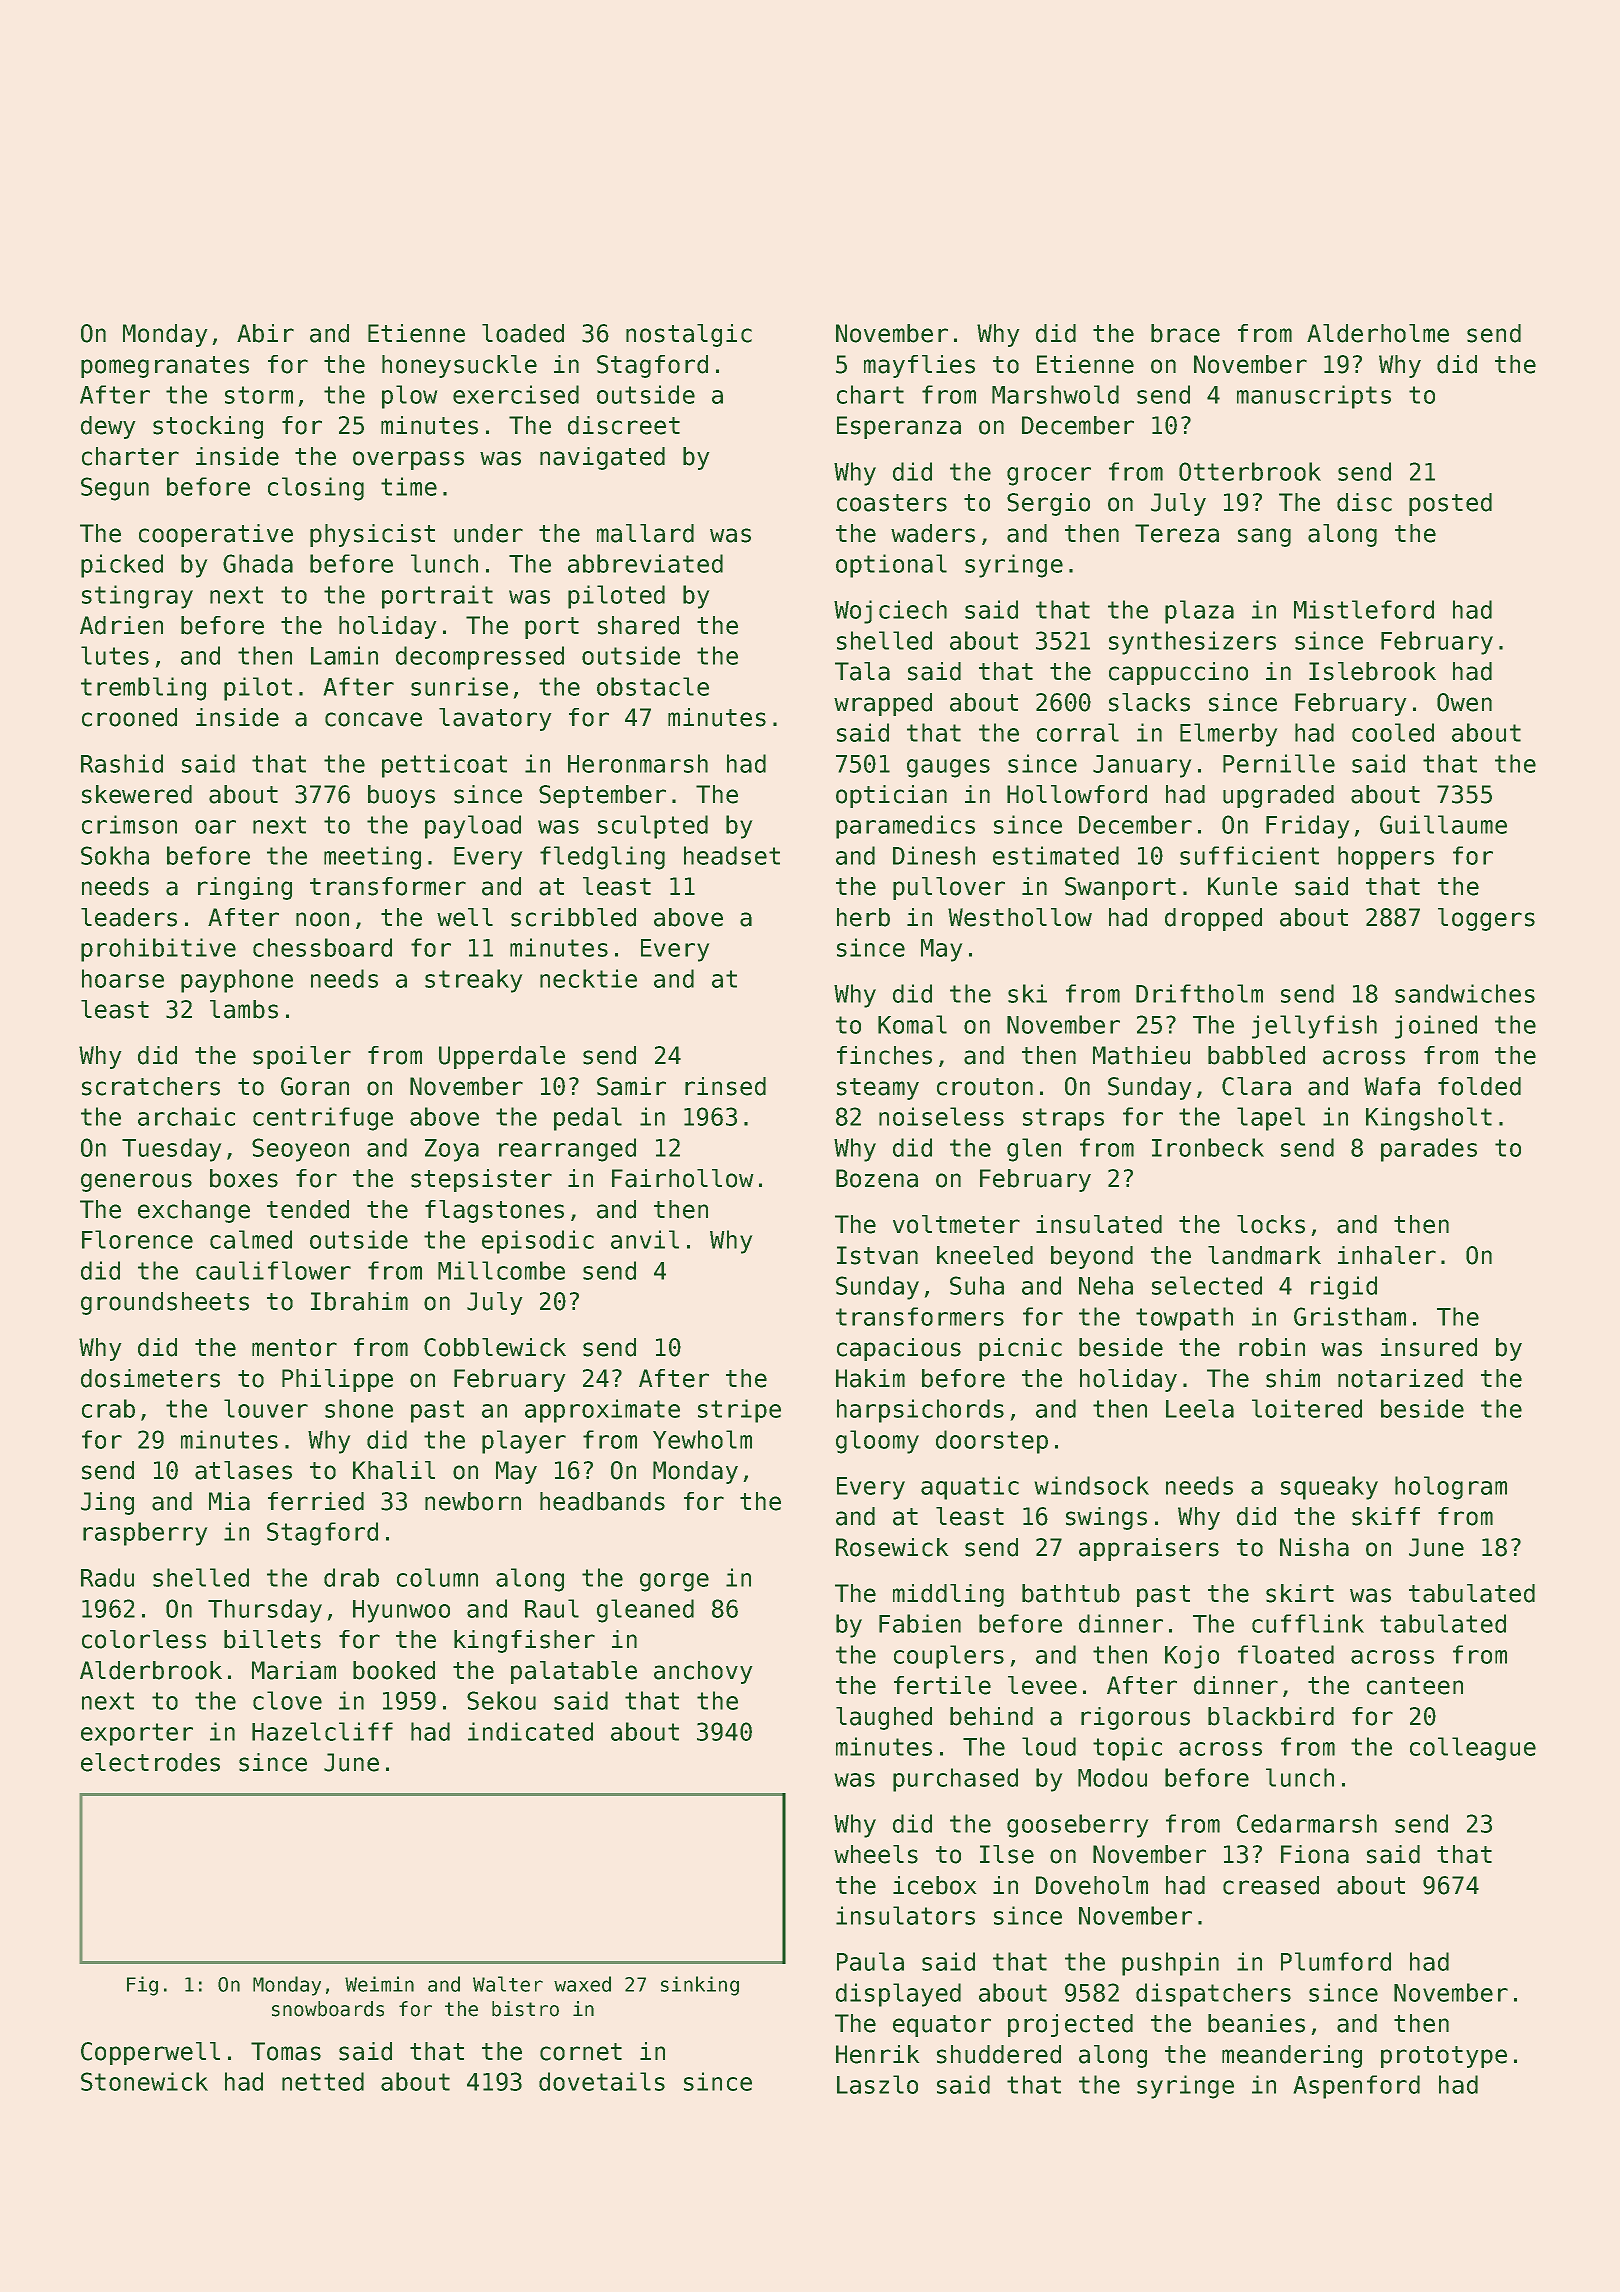 This screenshot has width=1620, height=2292. Describe the element at coordinates (144, 2081) in the screenshot. I see `Stonewick` at that location.
